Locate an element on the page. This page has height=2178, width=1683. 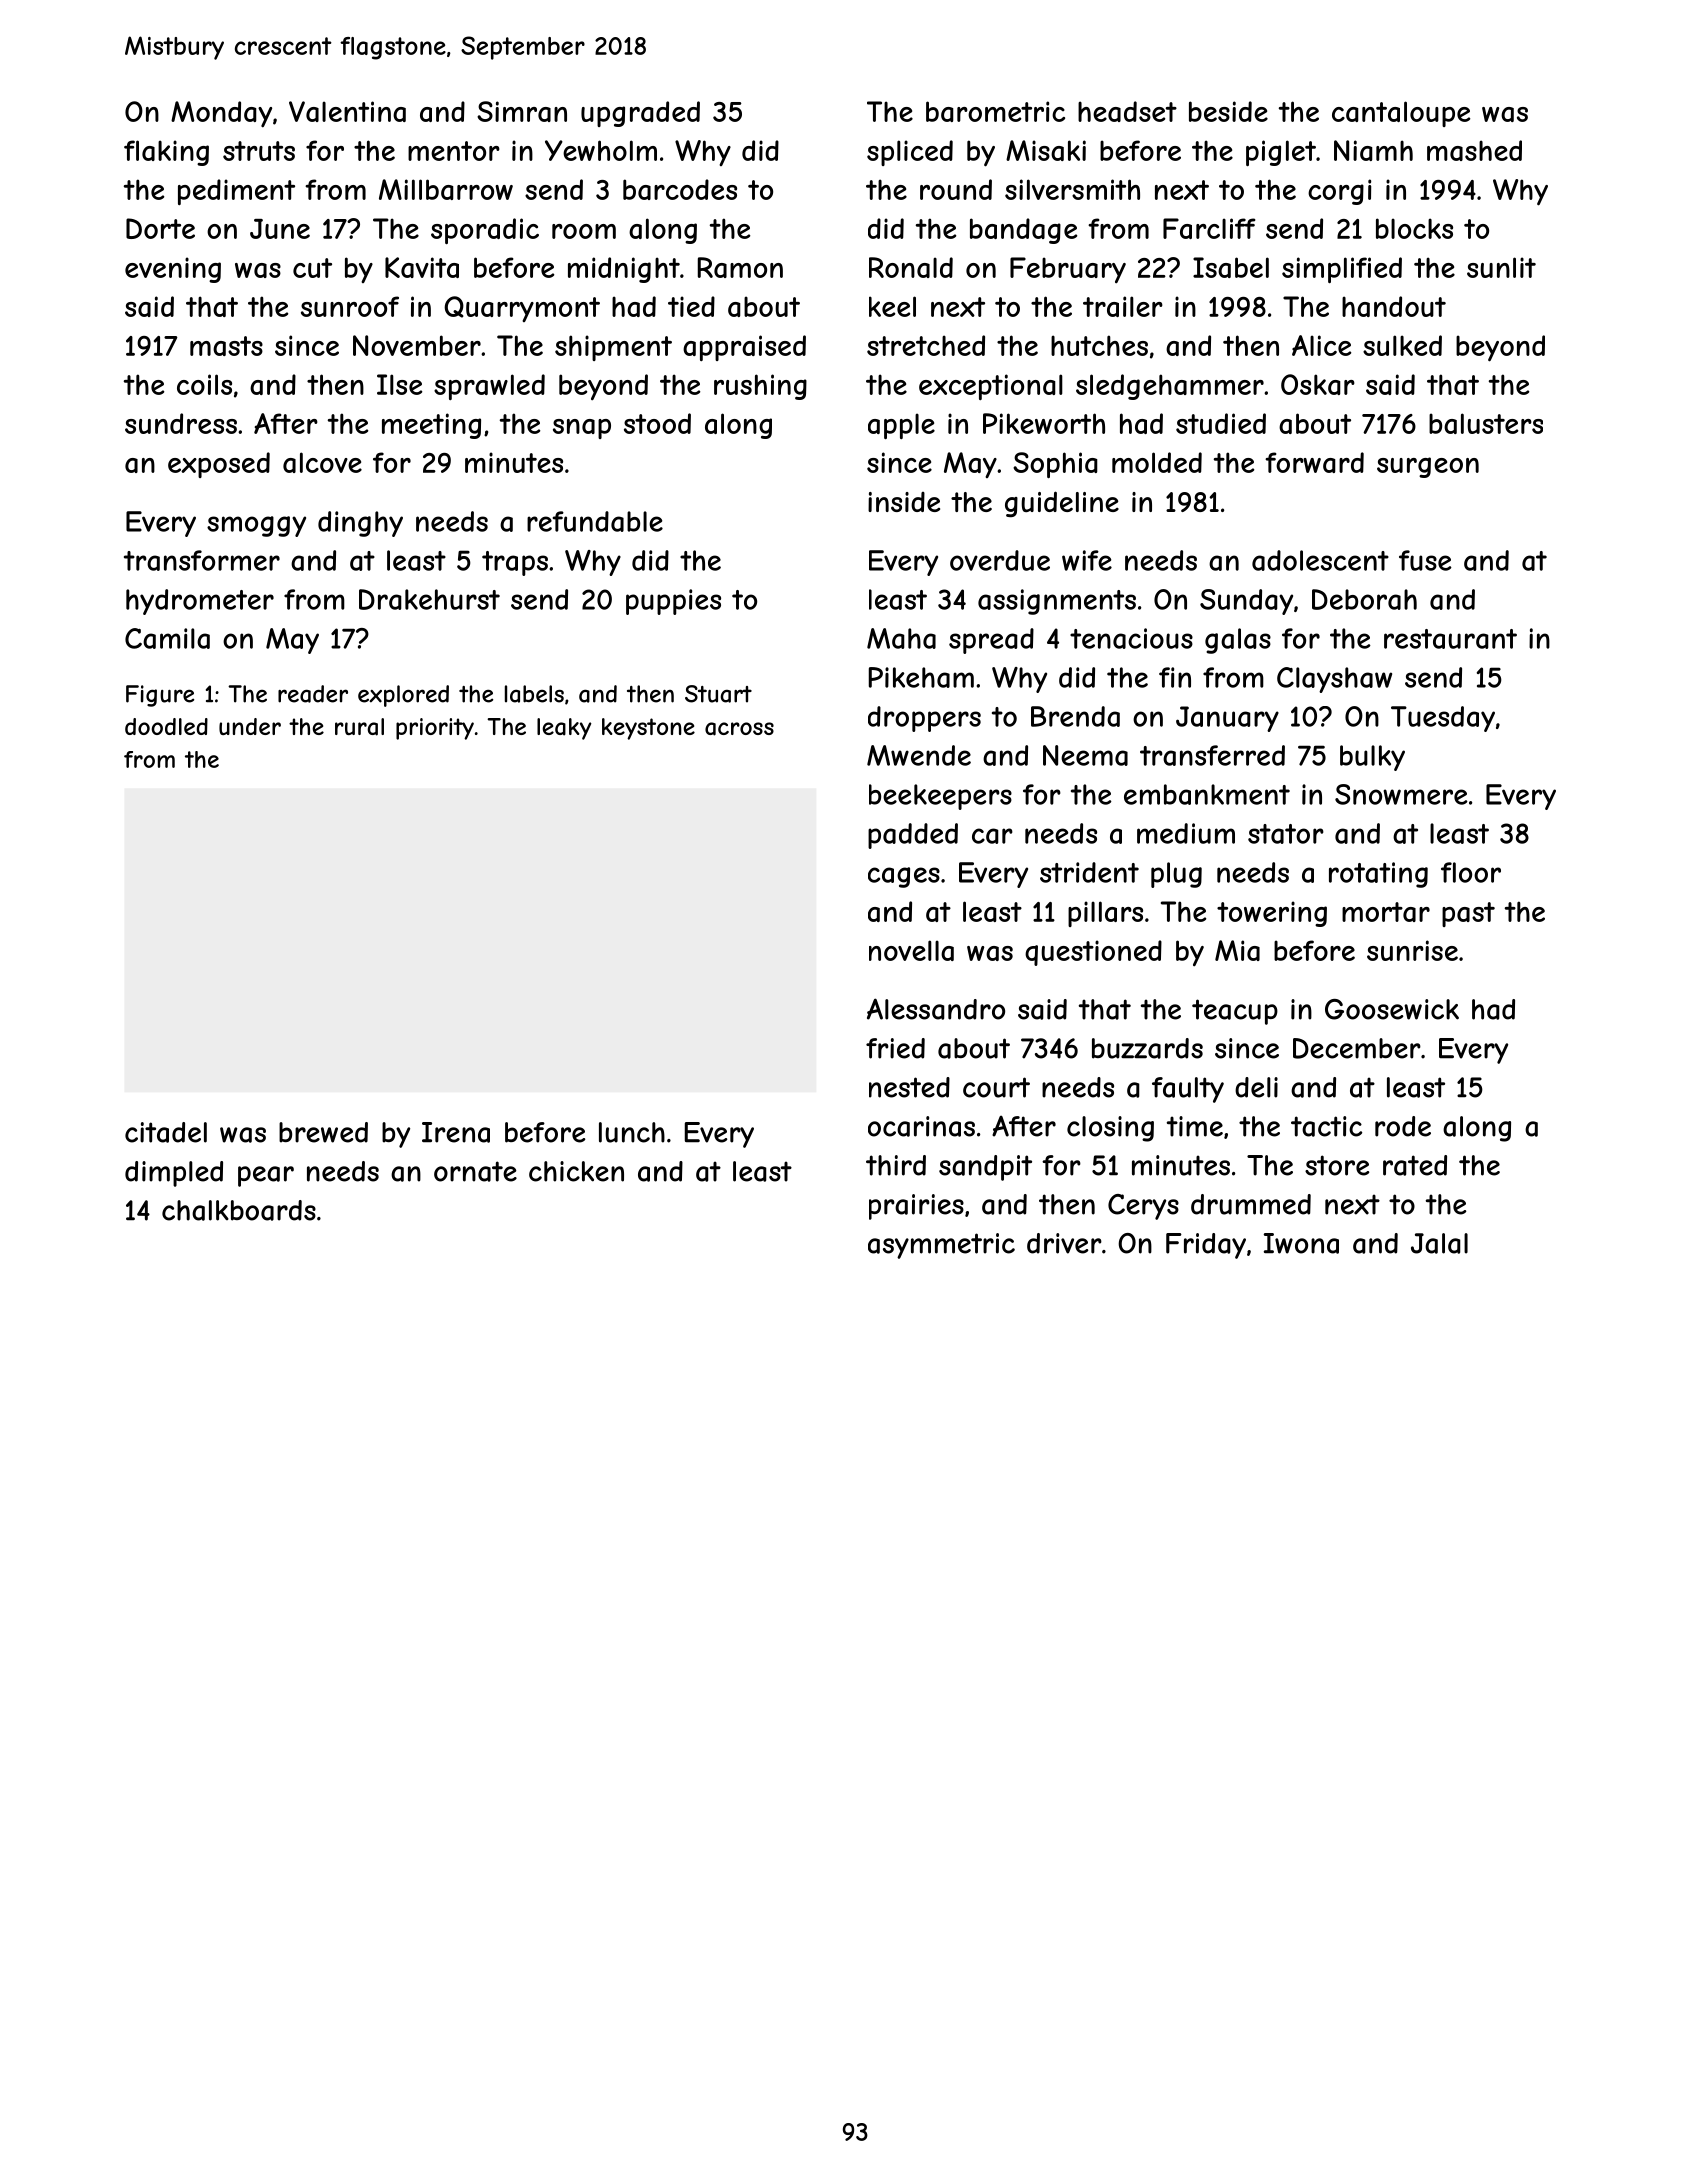
Drakehurst is located at coordinates (429, 599).
